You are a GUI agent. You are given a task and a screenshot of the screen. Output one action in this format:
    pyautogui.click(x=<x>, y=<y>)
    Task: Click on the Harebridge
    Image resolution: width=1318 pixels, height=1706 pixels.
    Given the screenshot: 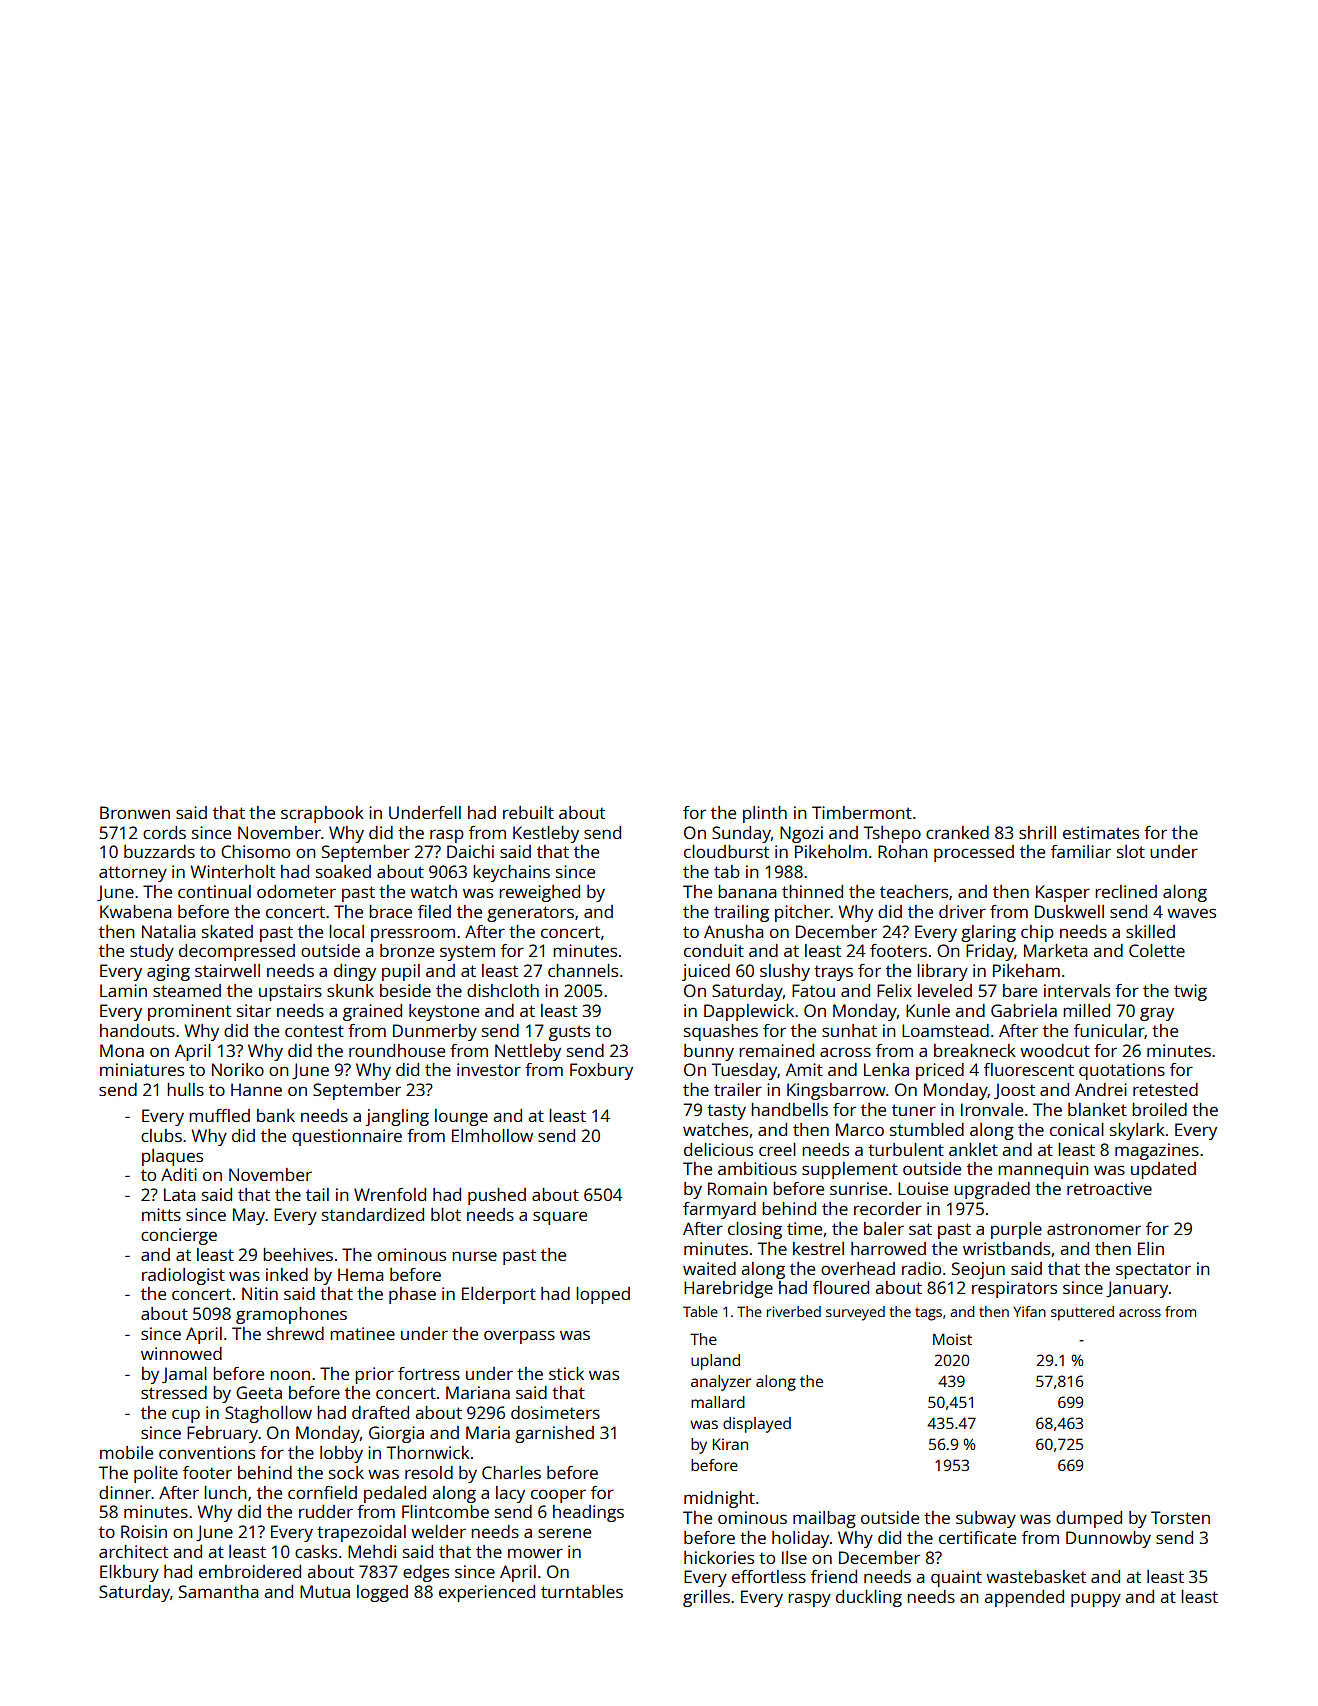 What is the action you would take?
    pyautogui.click(x=728, y=1289)
